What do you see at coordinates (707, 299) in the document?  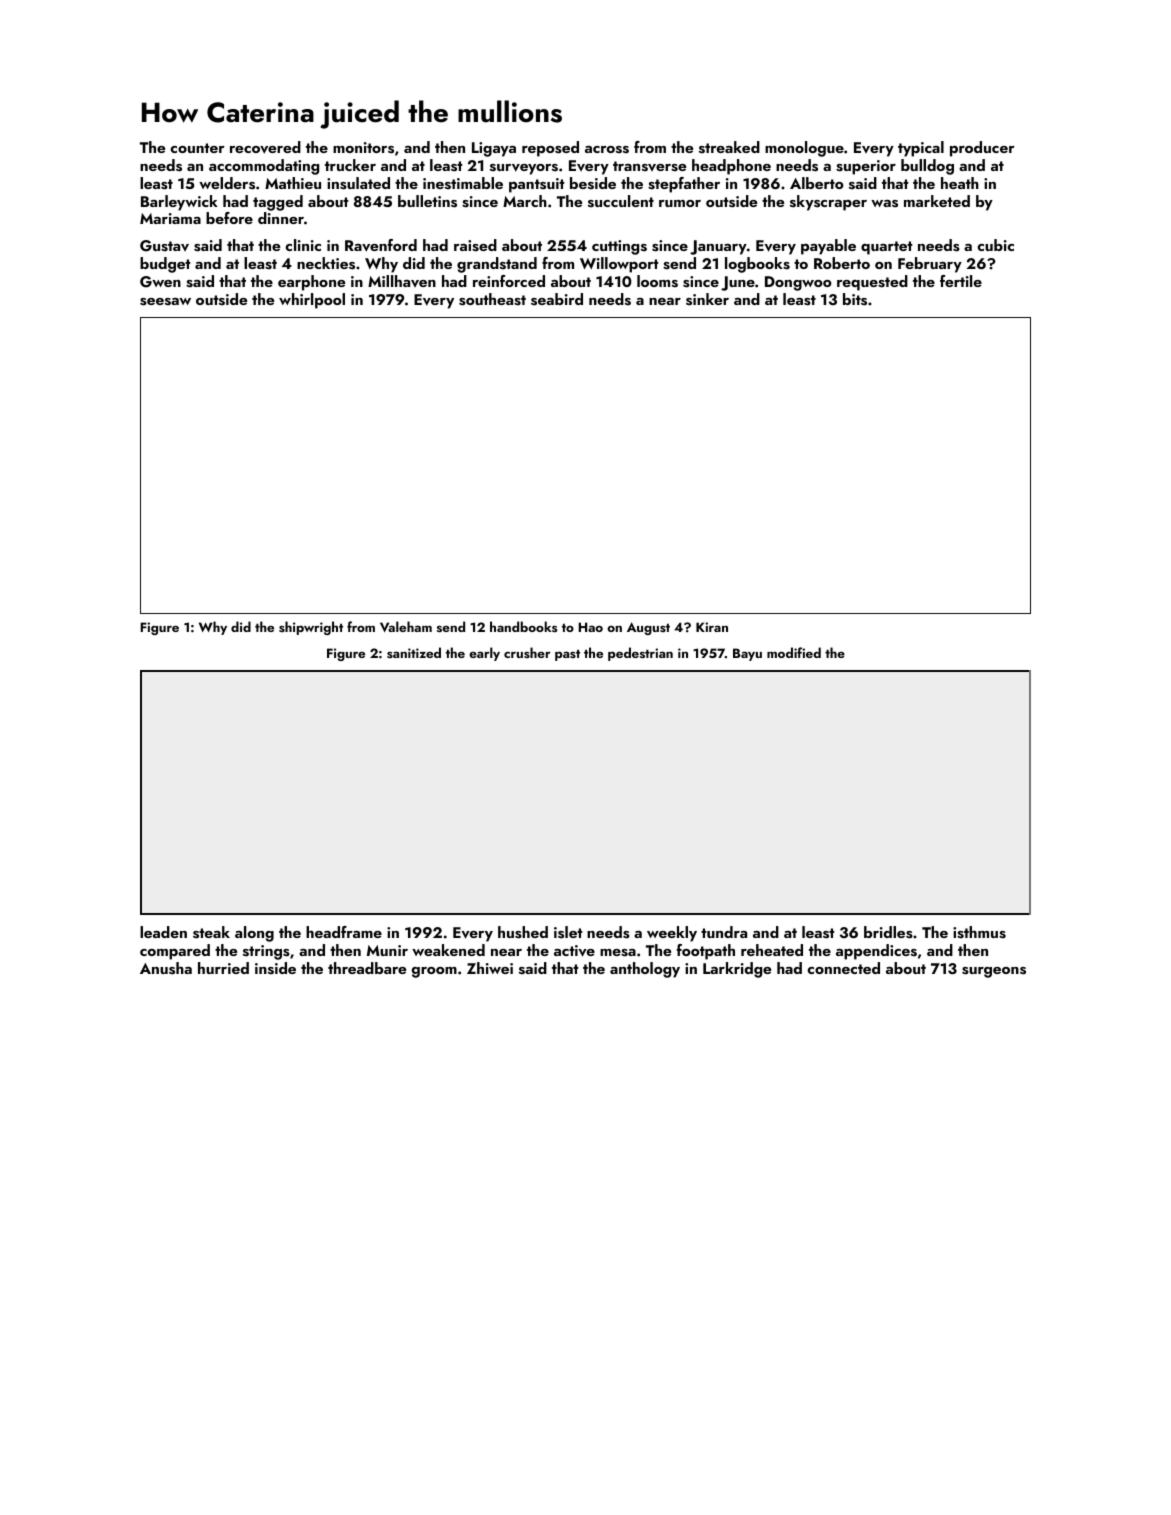 I see `sinker` at bounding box center [707, 299].
